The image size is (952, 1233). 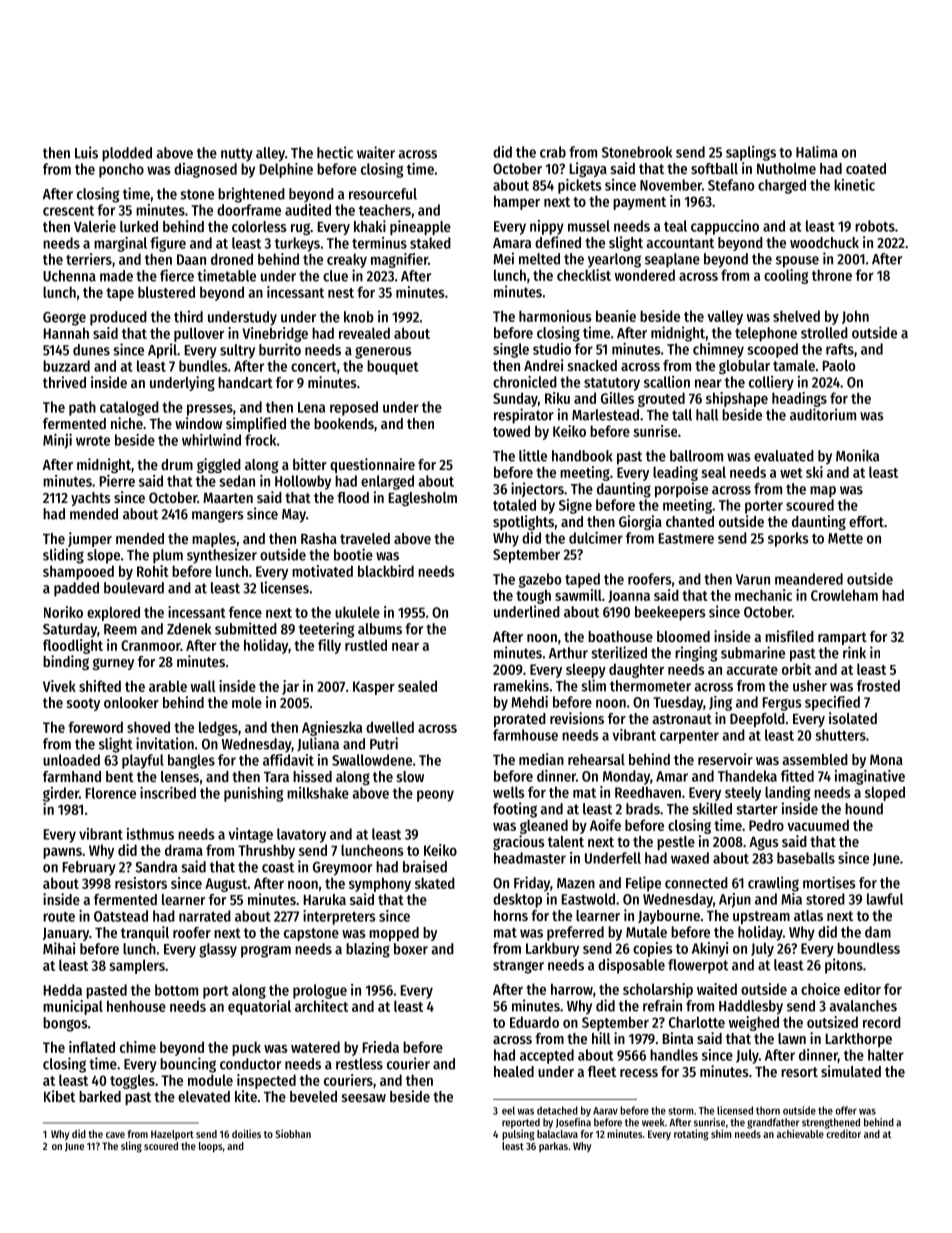 What do you see at coordinates (533, 455) in the screenshot?
I see `little` at bounding box center [533, 455].
